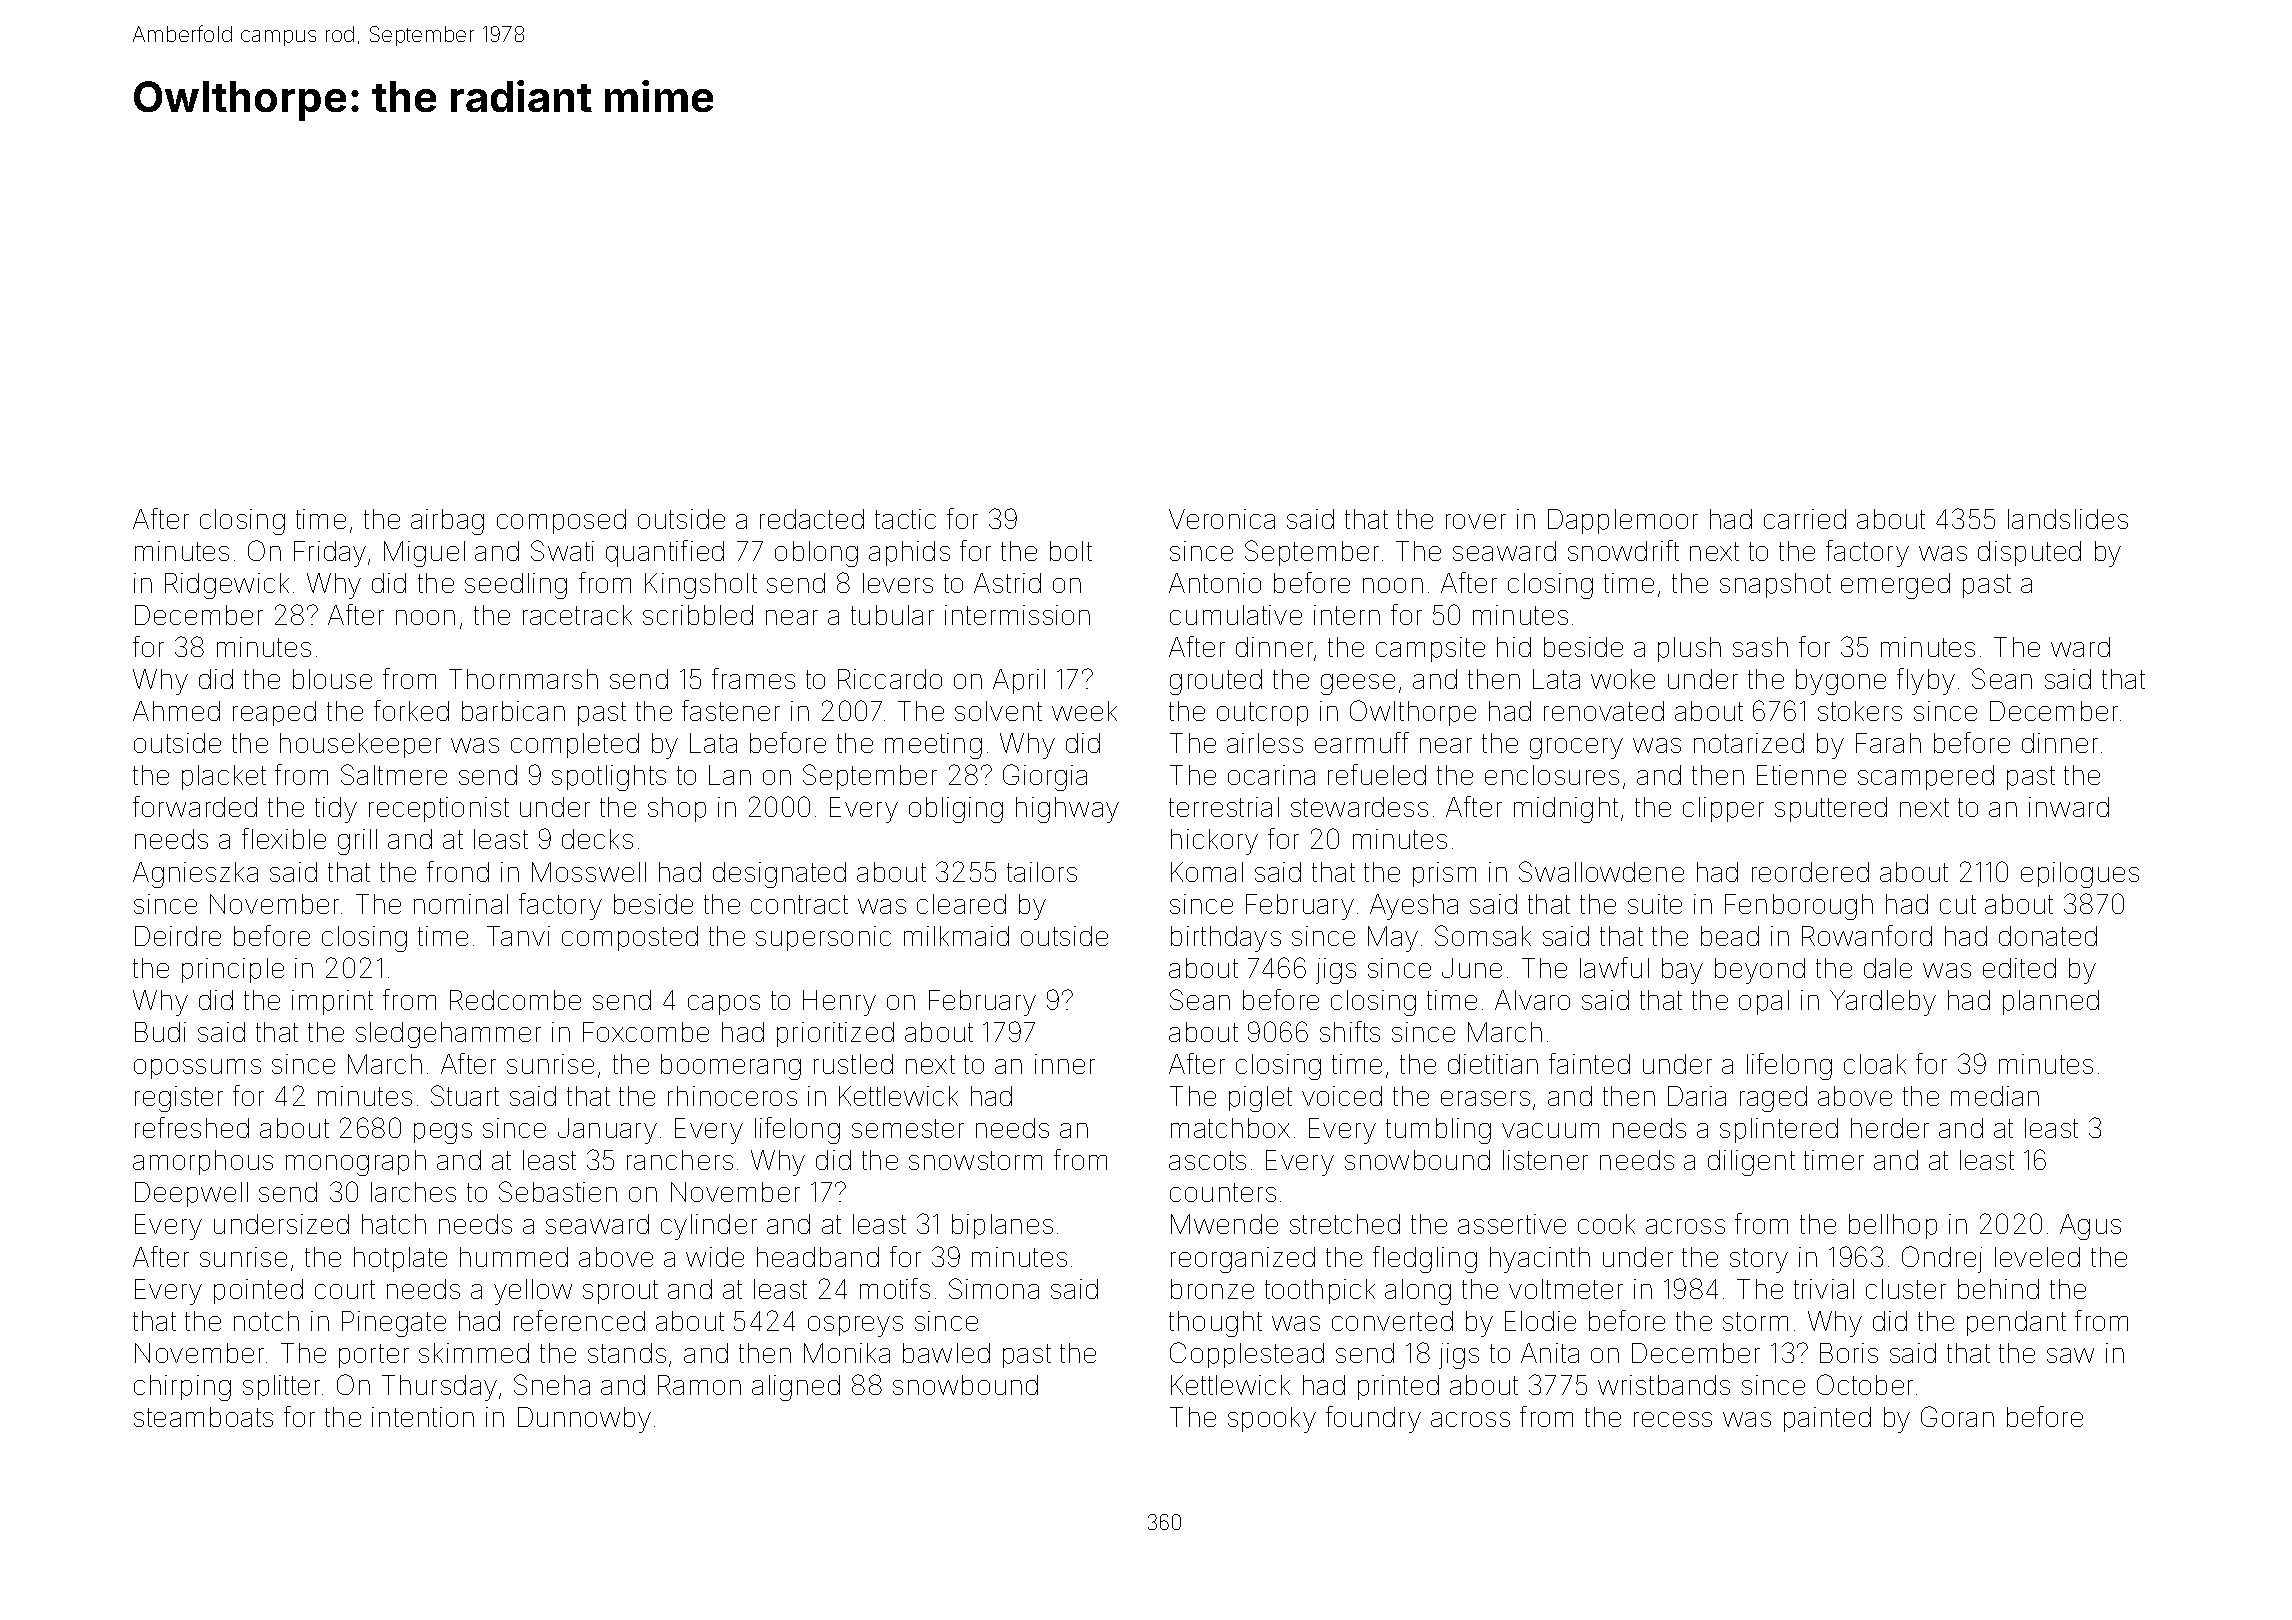 This document has width=2292, height=1620. What do you see at coordinates (447, 522) in the document?
I see `airbag` at bounding box center [447, 522].
